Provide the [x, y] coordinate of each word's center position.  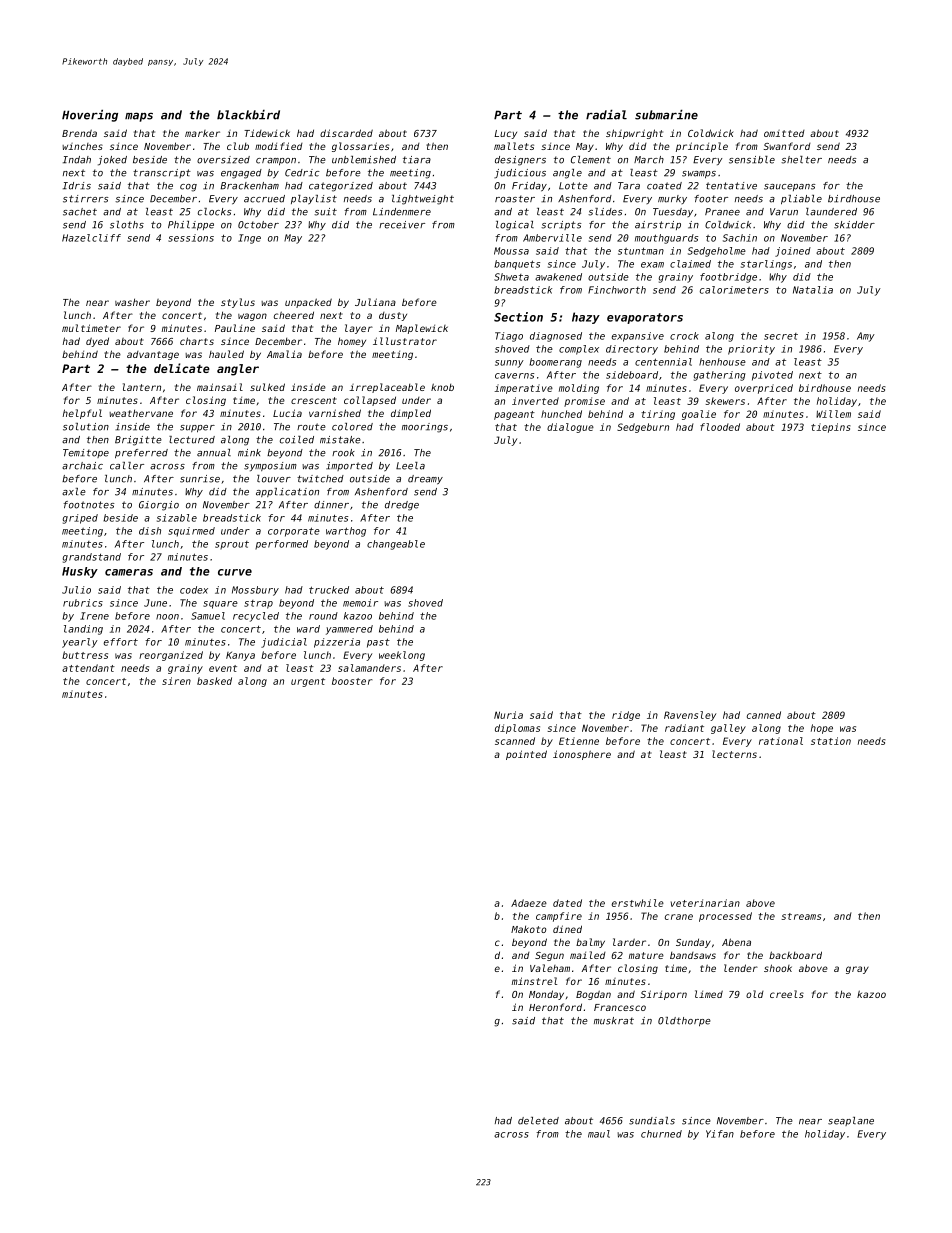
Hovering [90, 116]
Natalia [813, 290]
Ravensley [690, 716]
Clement [591, 160]
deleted [538, 1121]
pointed [526, 755]
